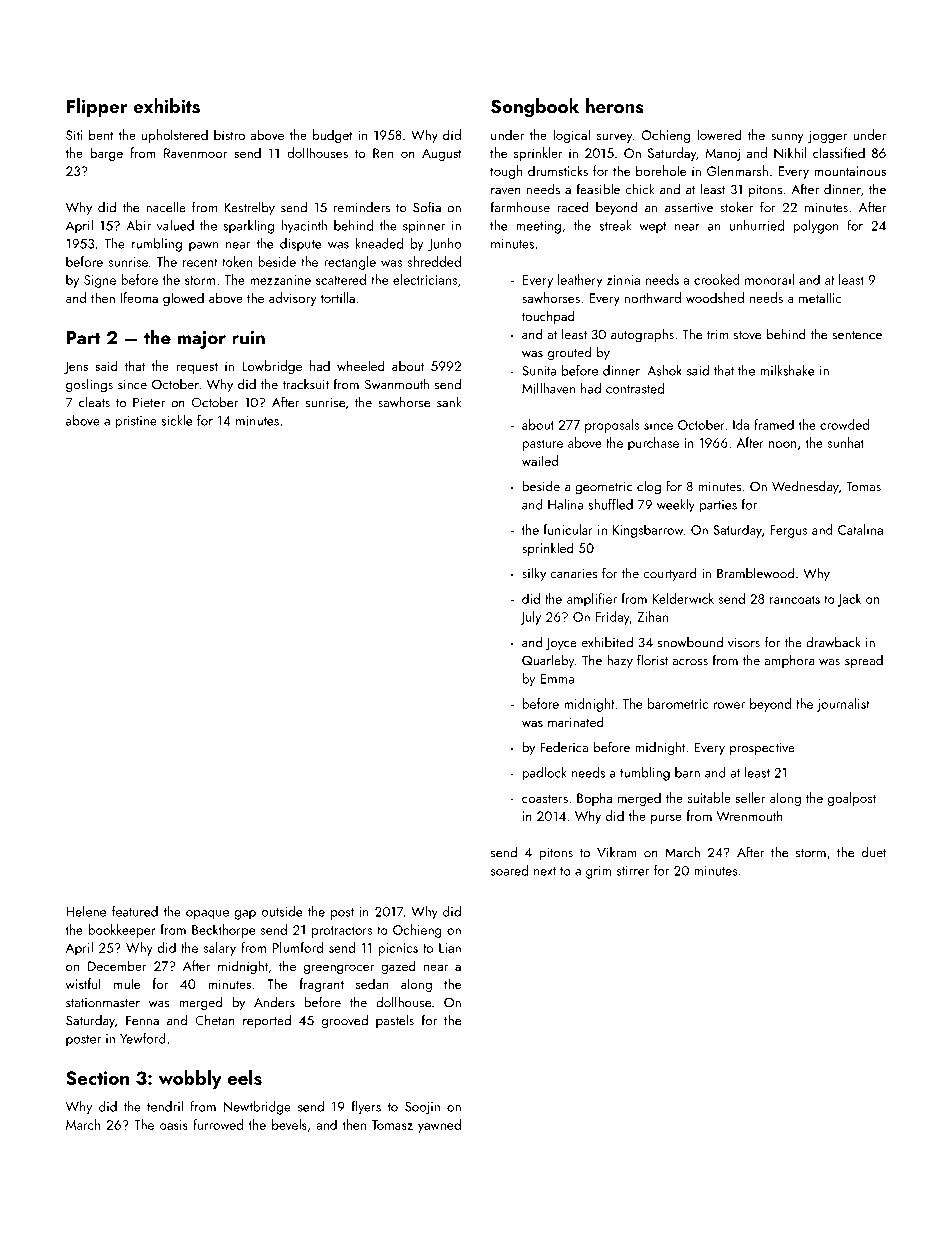 Image resolution: width=952 pixels, height=1233 pixels. What do you see at coordinates (750, 815) in the screenshot?
I see `Wrenmouth` at bounding box center [750, 815].
